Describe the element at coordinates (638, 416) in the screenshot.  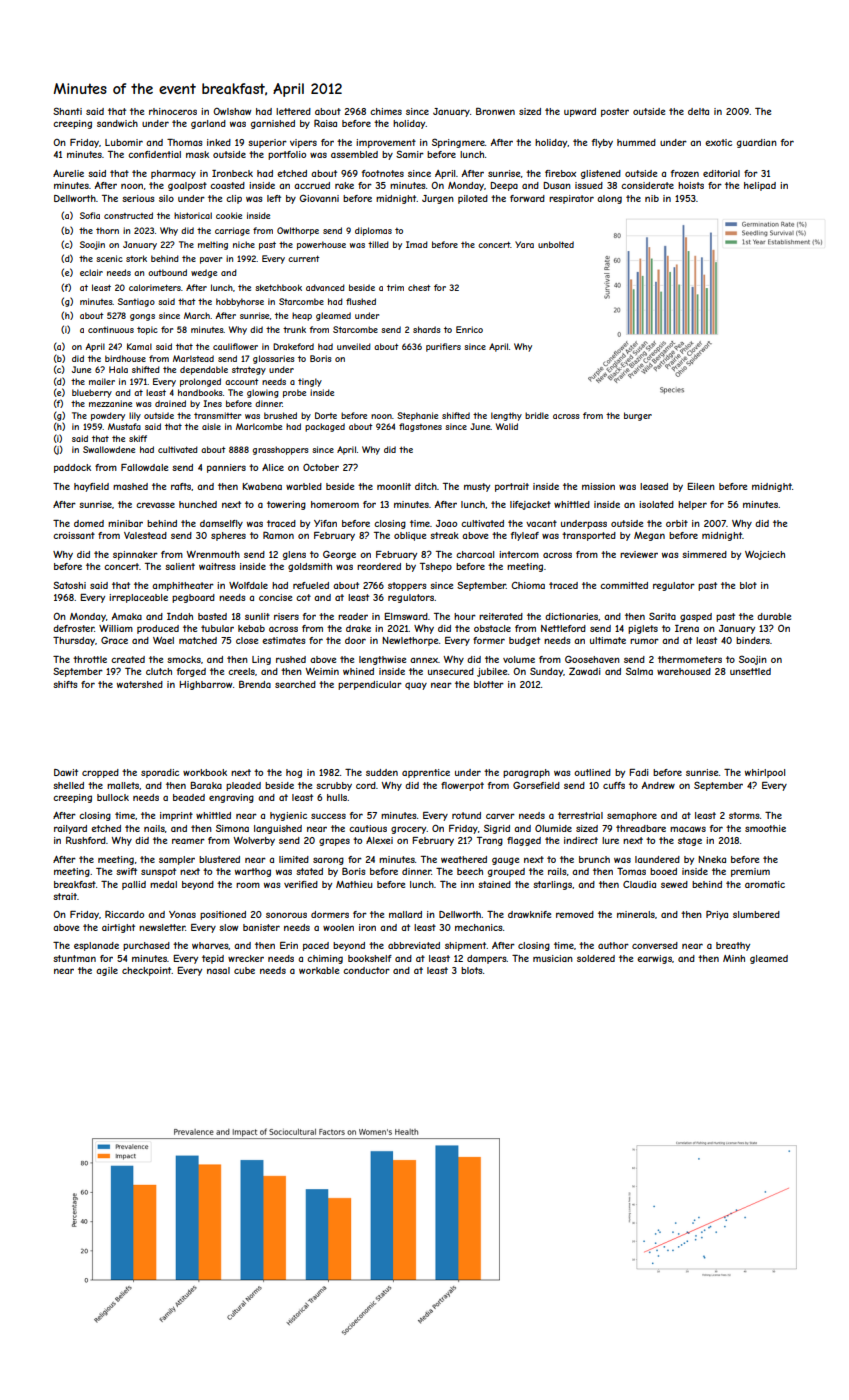
I see `burger` at that location.
